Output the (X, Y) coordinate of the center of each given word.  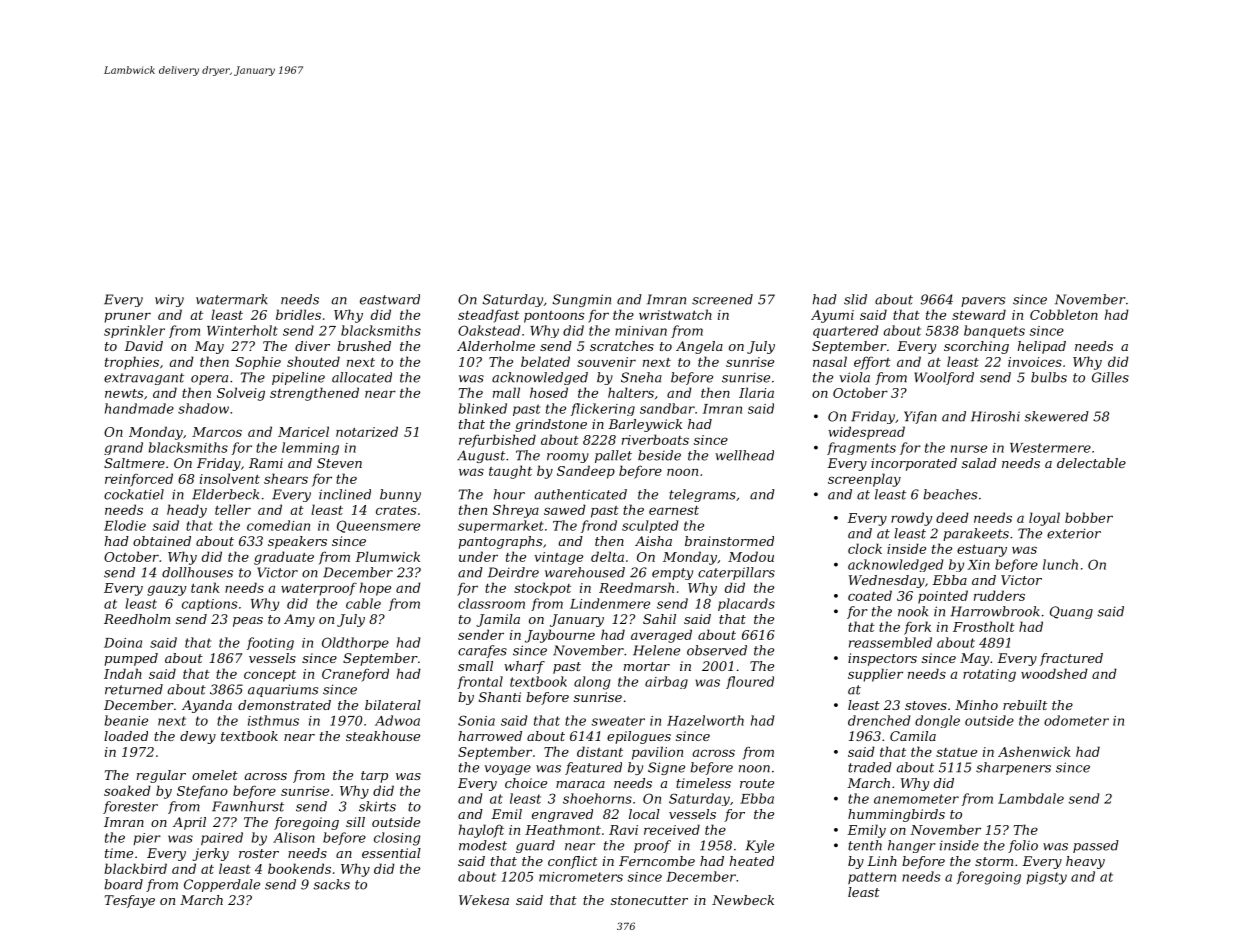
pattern (872, 878)
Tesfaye (130, 901)
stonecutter (649, 900)
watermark (232, 299)
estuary (982, 551)
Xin (978, 565)
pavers (983, 302)
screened (722, 299)
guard (535, 846)
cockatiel (134, 494)
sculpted (650, 526)
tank (205, 587)
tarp (374, 777)
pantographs (500, 542)
